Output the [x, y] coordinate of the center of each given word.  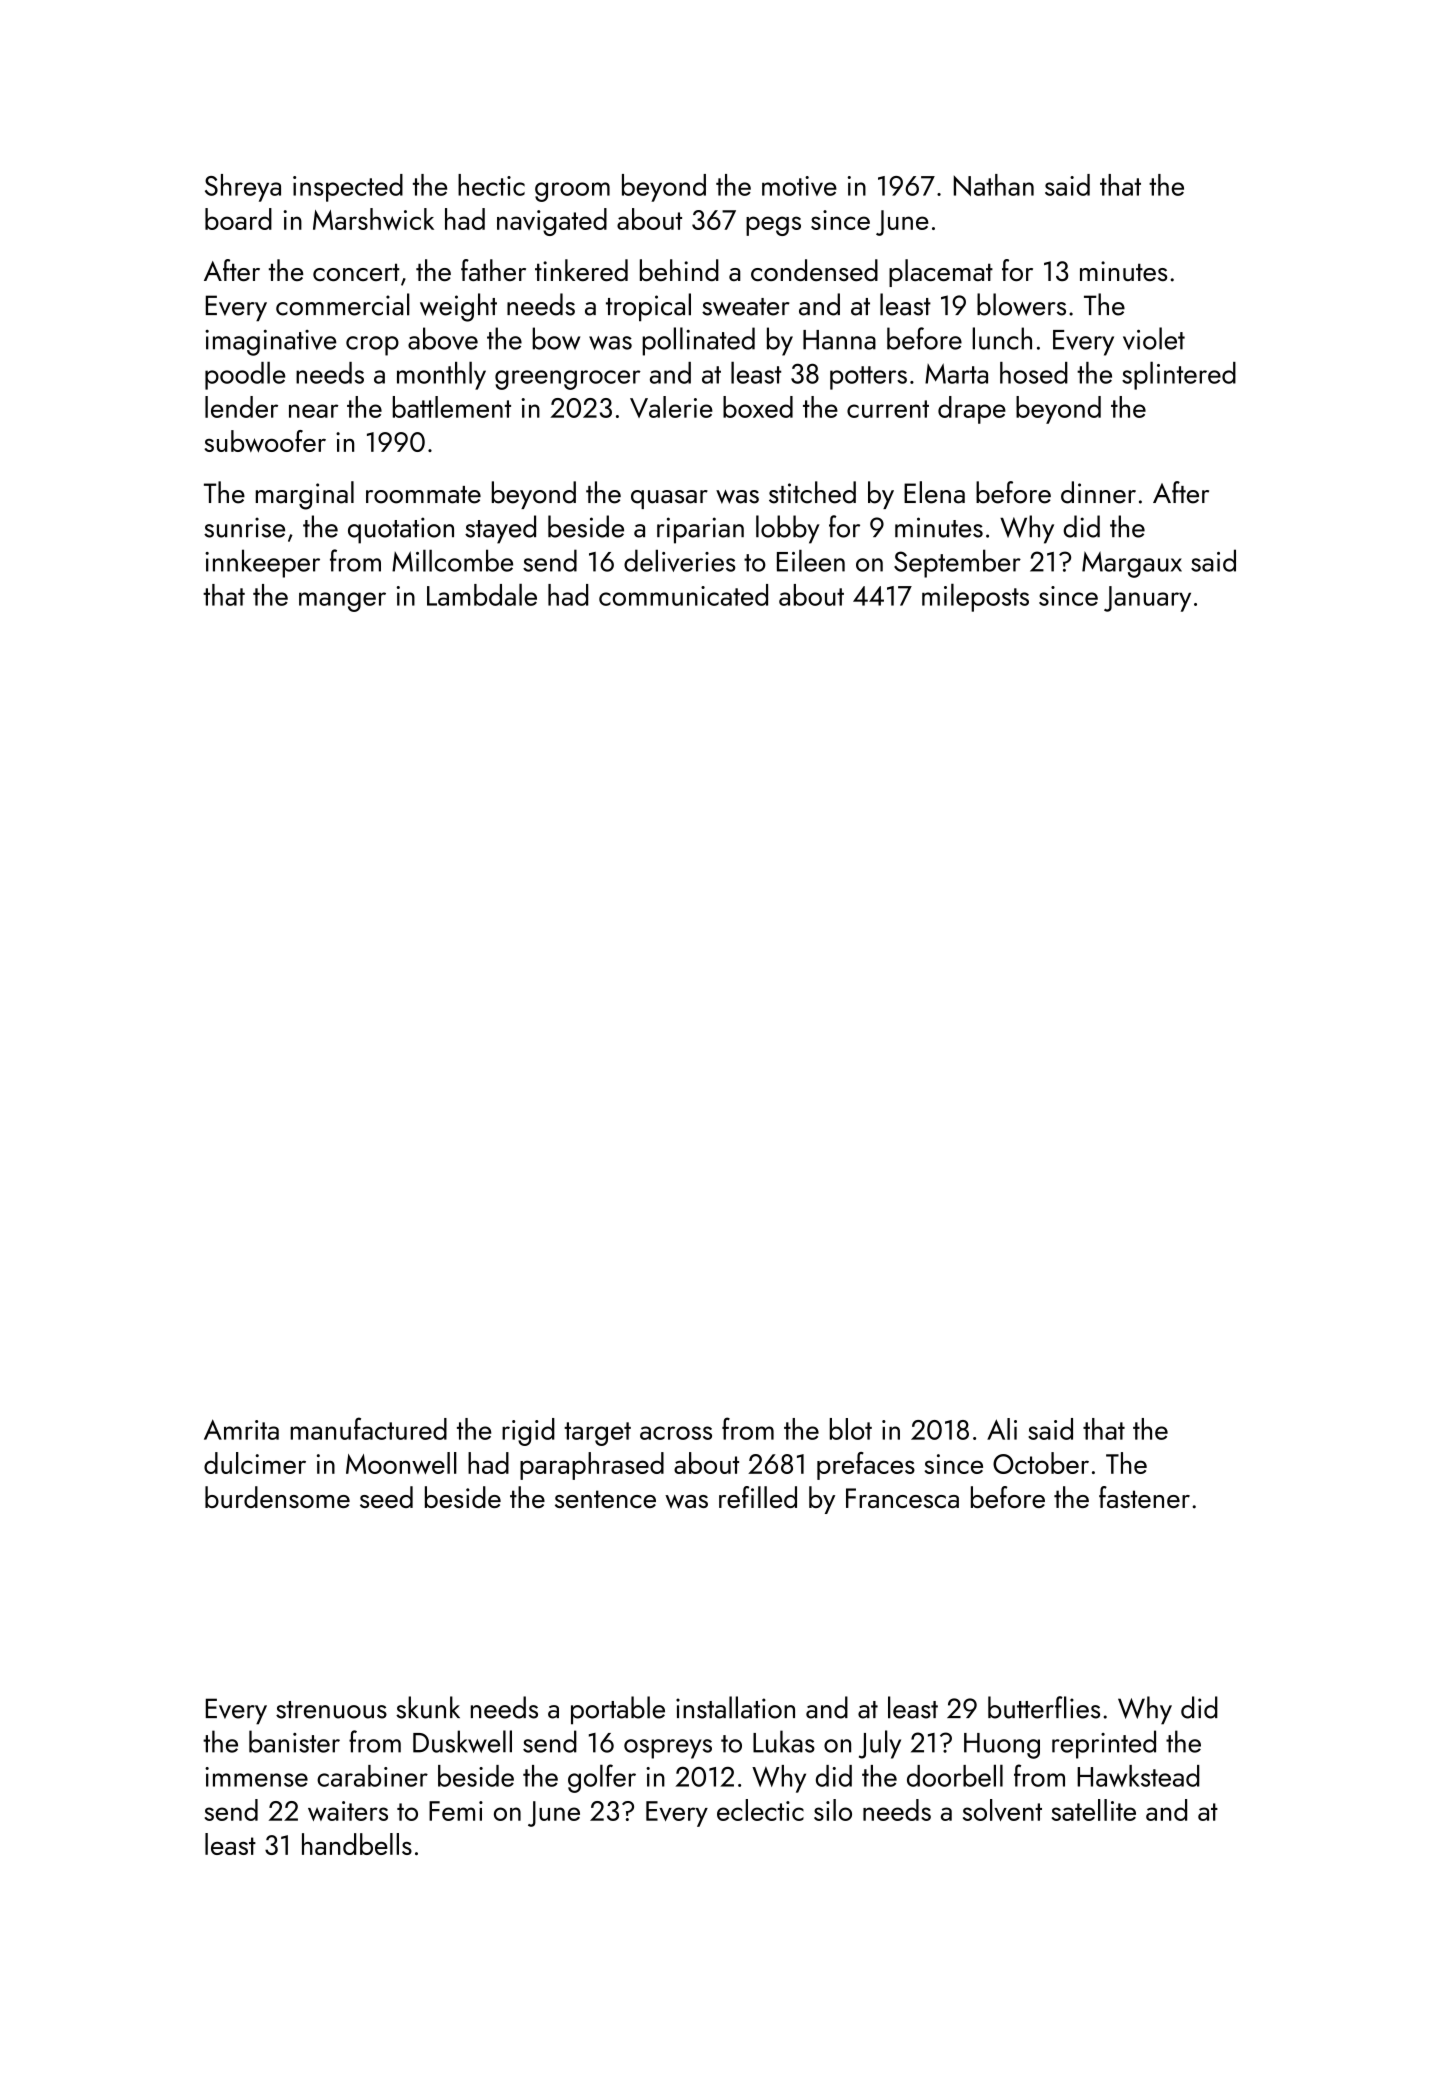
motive [799, 186]
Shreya [243, 188]
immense [256, 1777]
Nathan [994, 185]
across [676, 1433]
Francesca [902, 1498]
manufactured [368, 1428]
